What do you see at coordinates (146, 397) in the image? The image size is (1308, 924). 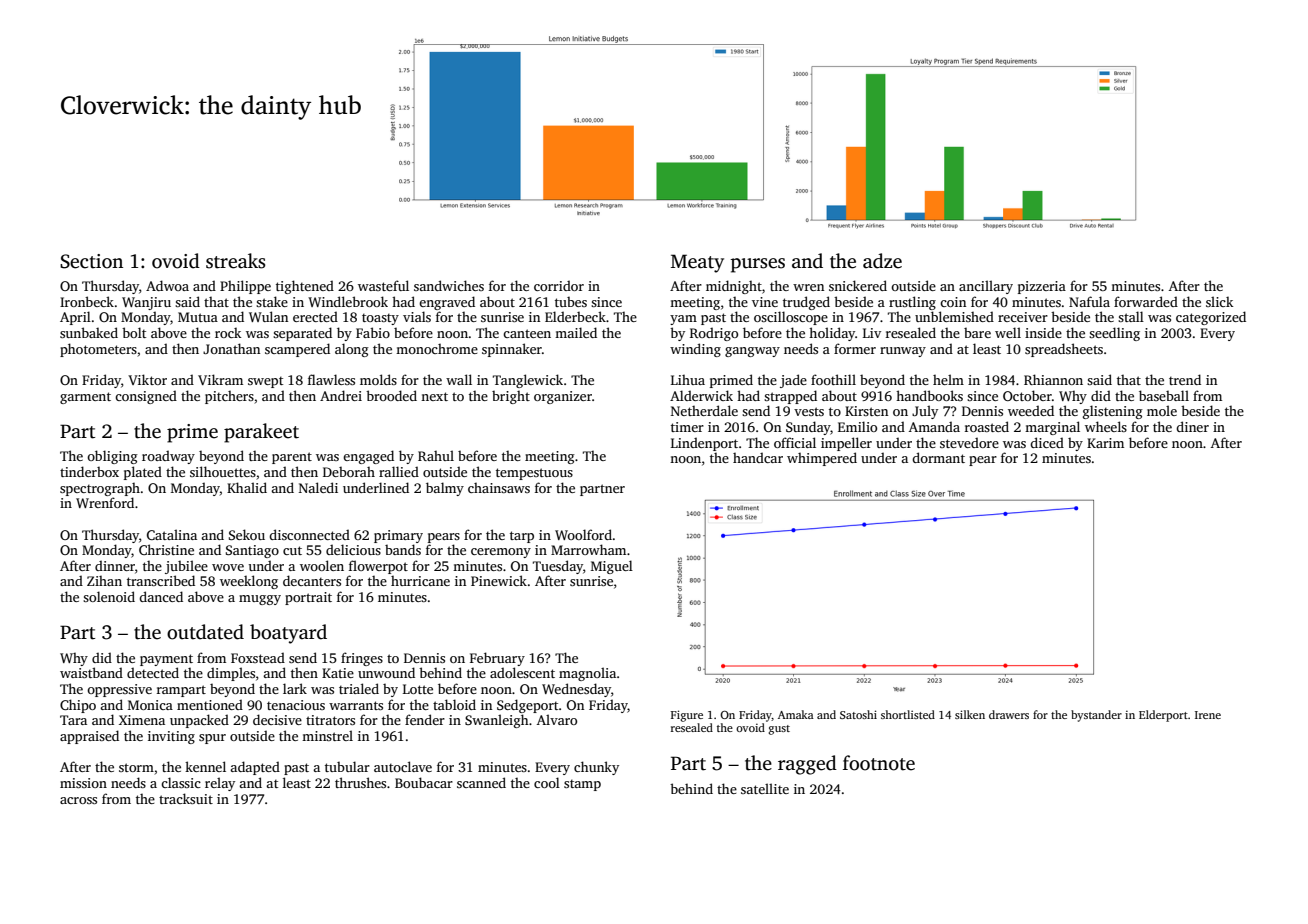 I see `consigned` at bounding box center [146, 397].
